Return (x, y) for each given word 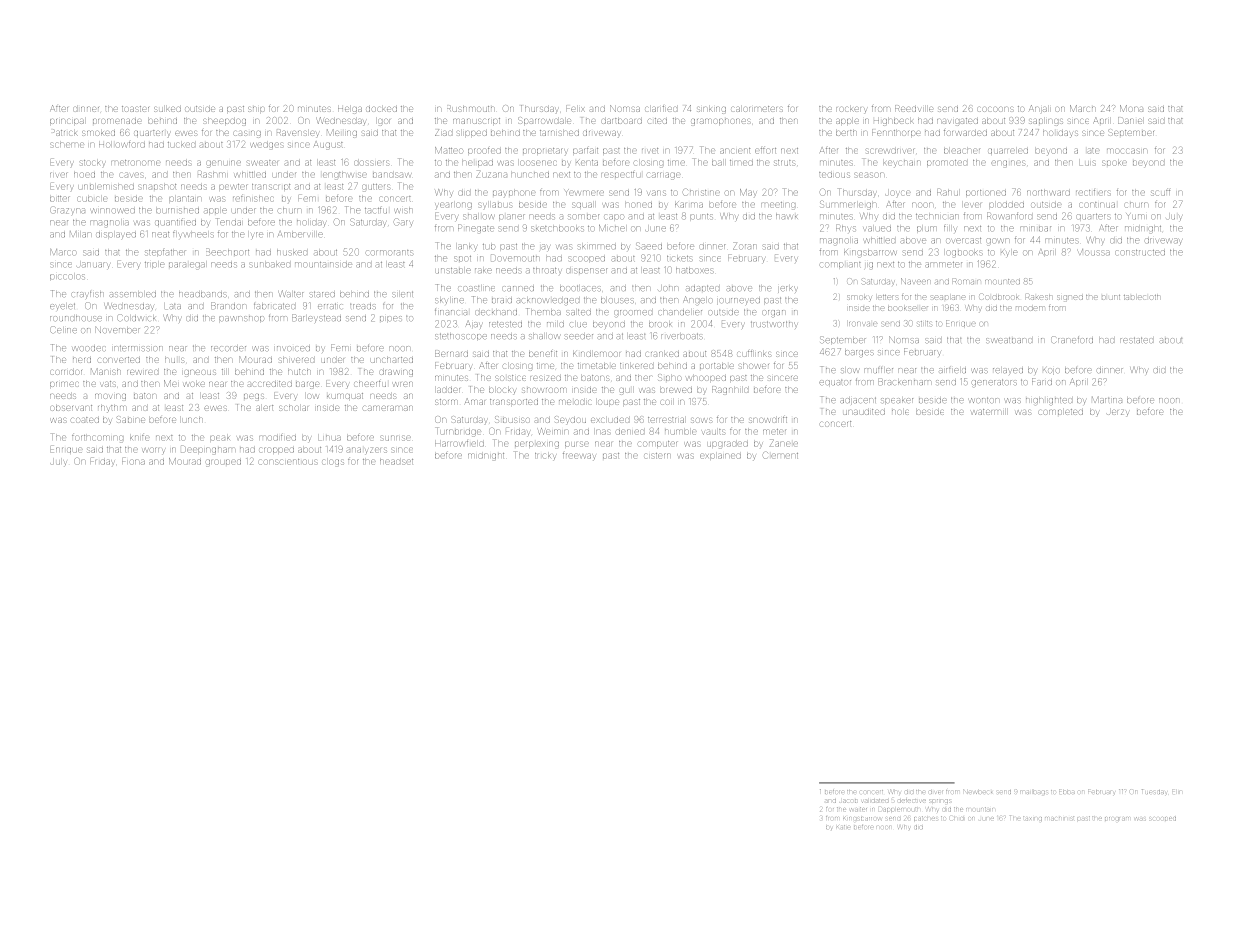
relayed (1008, 371)
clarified (661, 109)
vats (108, 384)
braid (502, 300)
